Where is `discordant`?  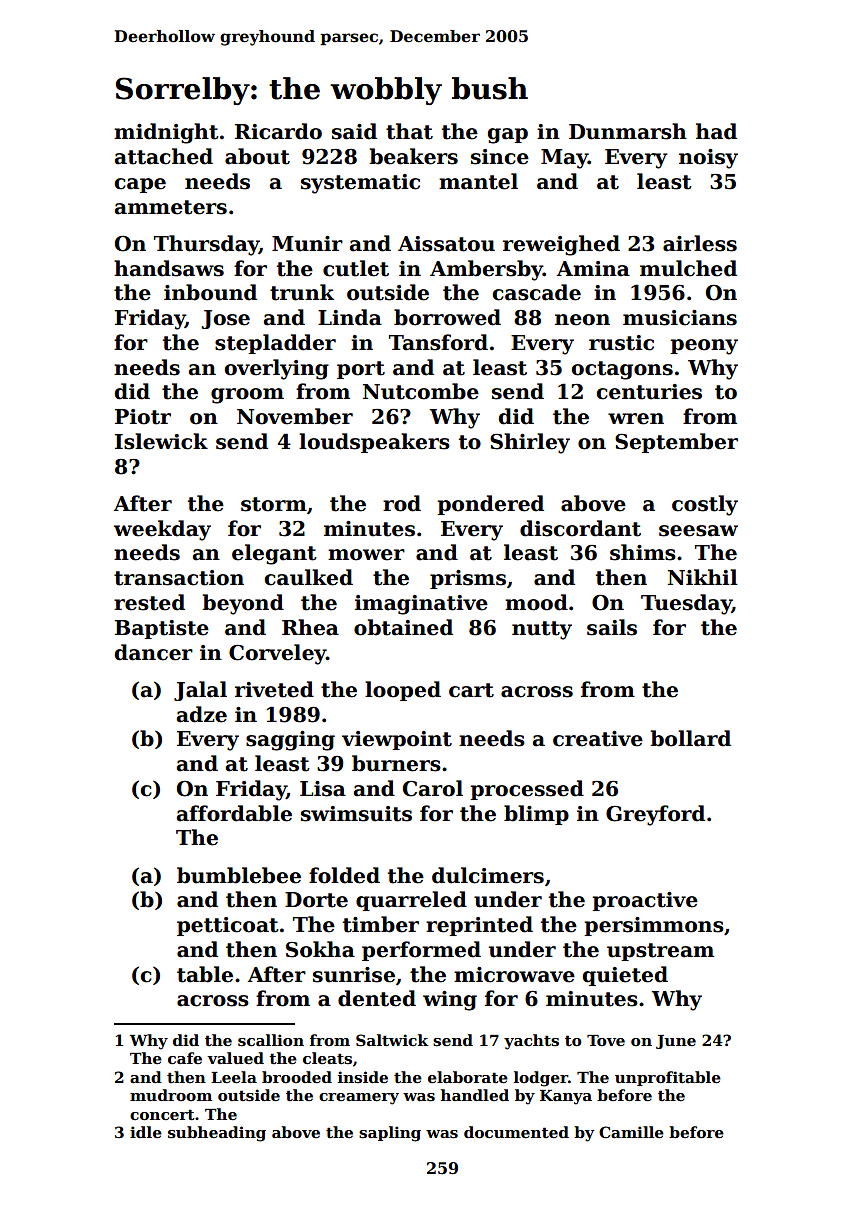
discordant is located at coordinates (580, 528).
